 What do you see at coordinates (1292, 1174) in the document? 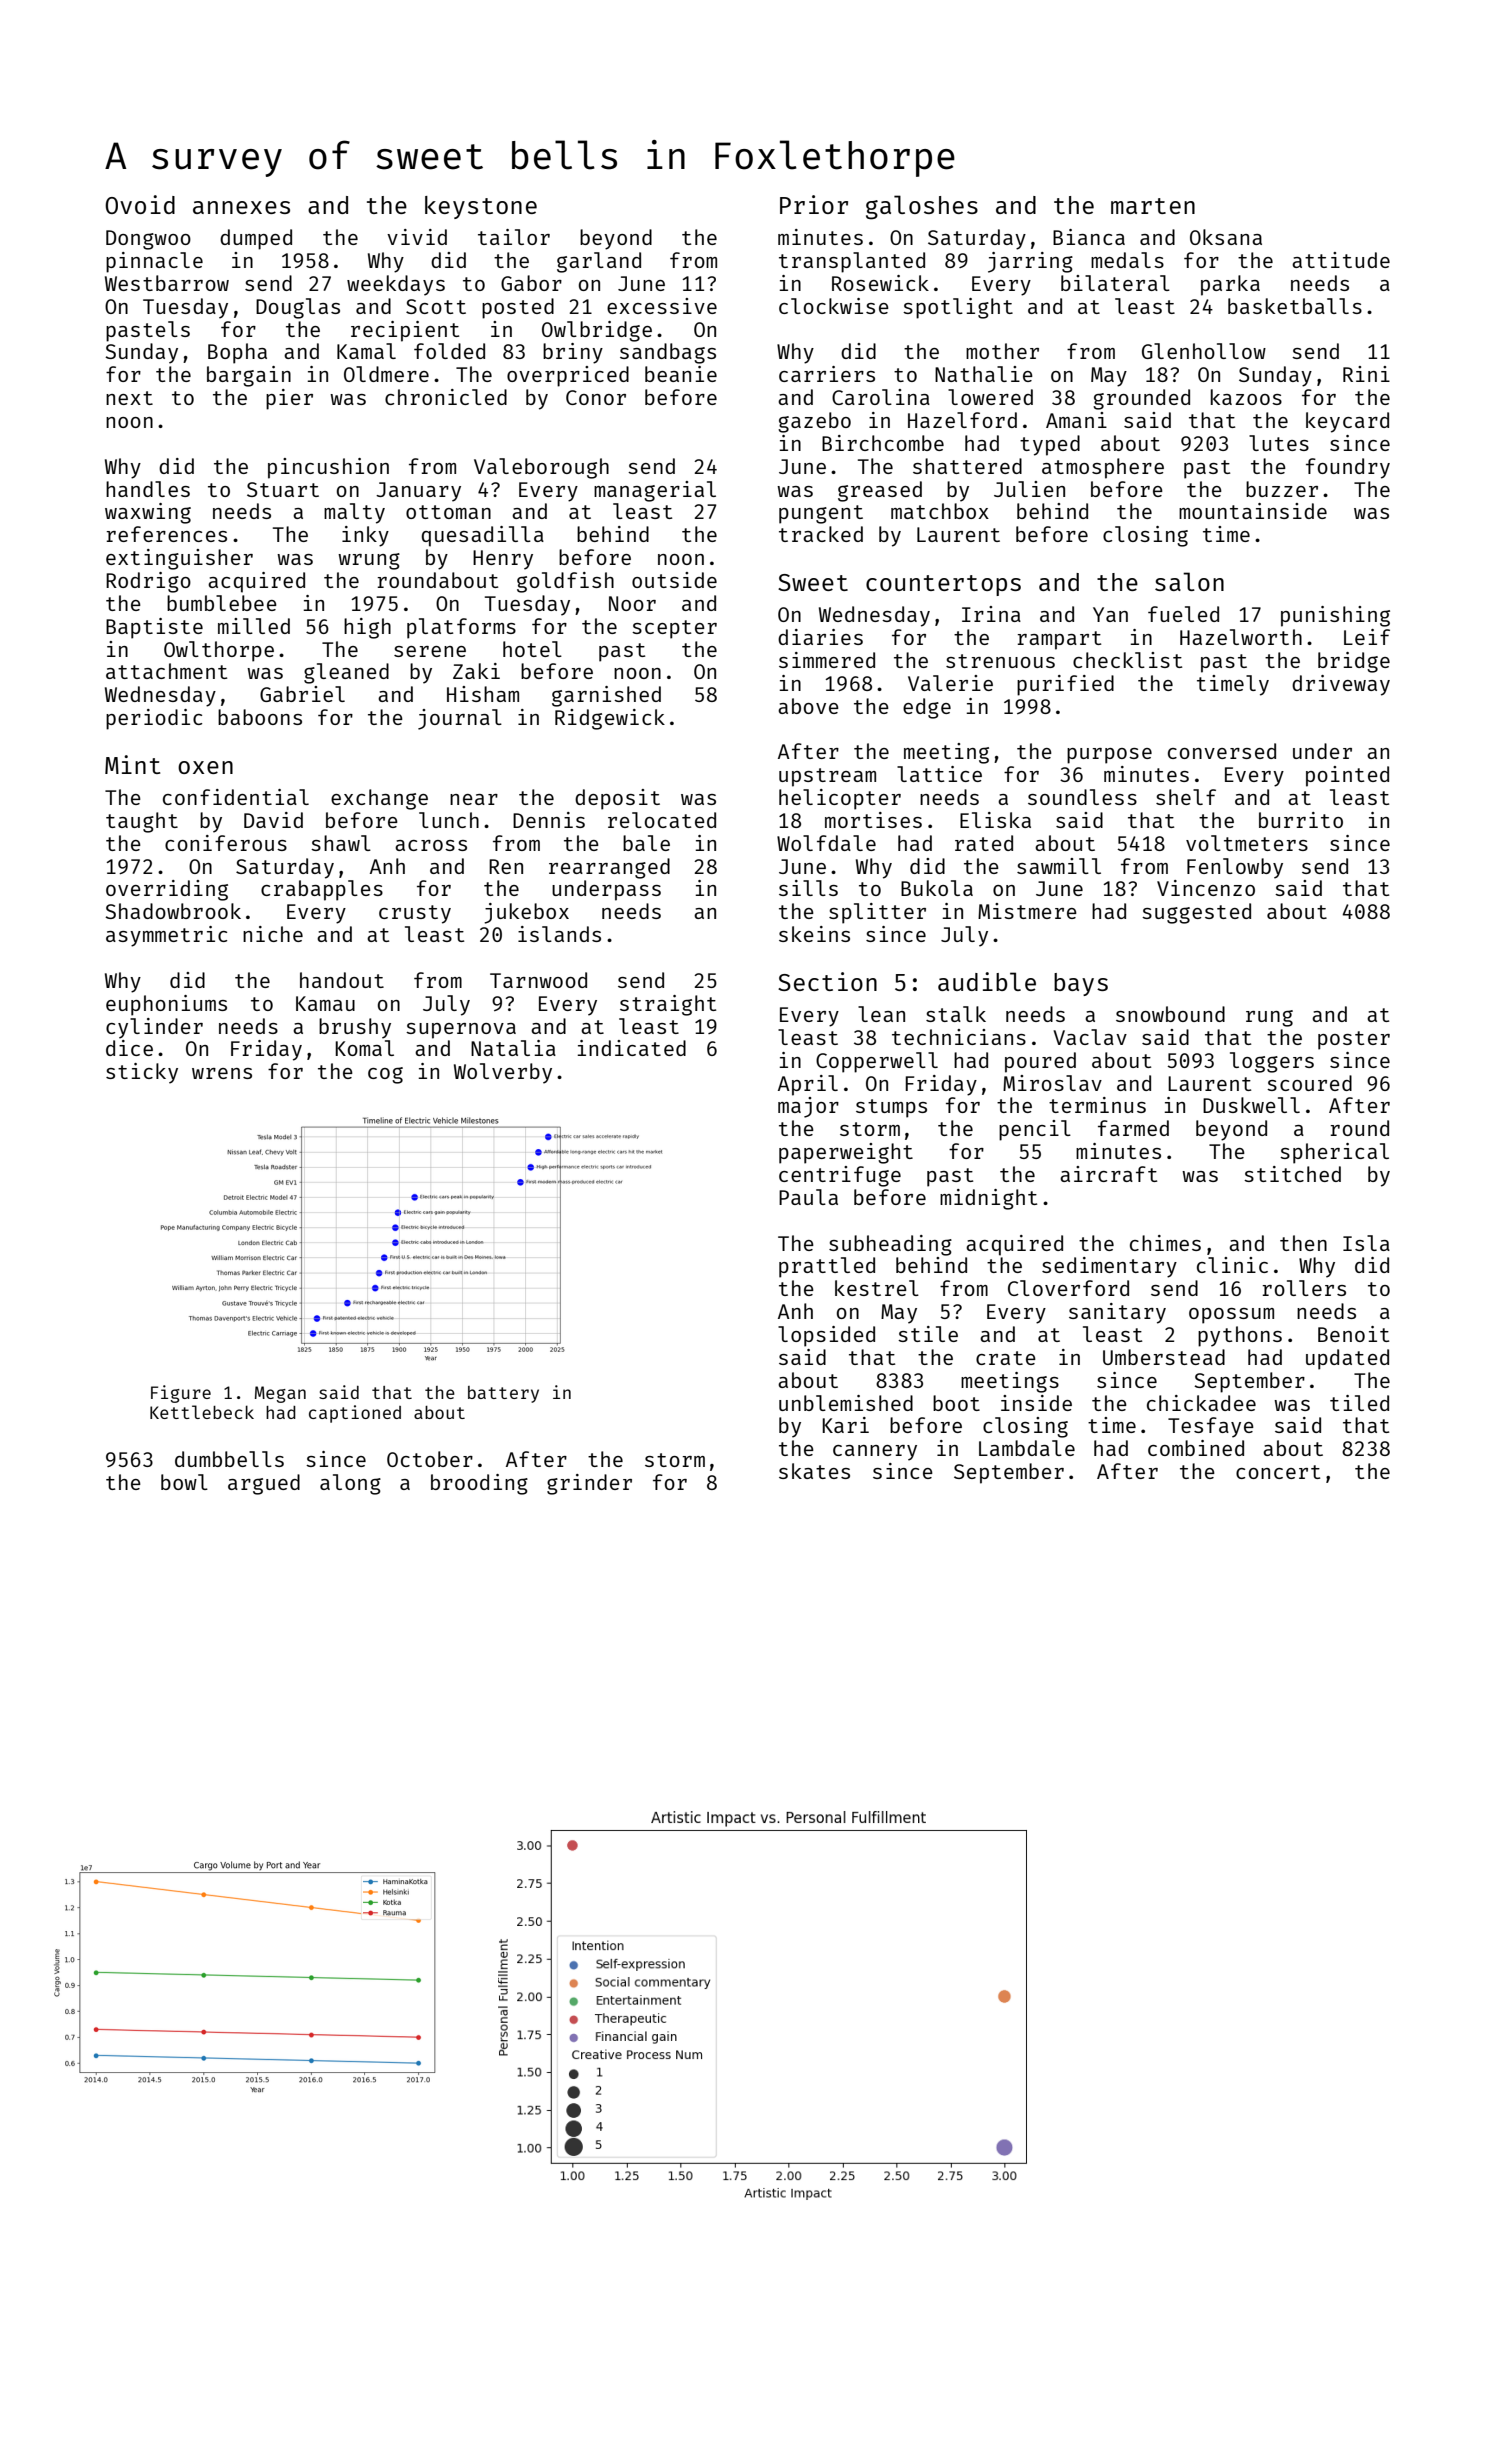
I see `stitched` at bounding box center [1292, 1174].
